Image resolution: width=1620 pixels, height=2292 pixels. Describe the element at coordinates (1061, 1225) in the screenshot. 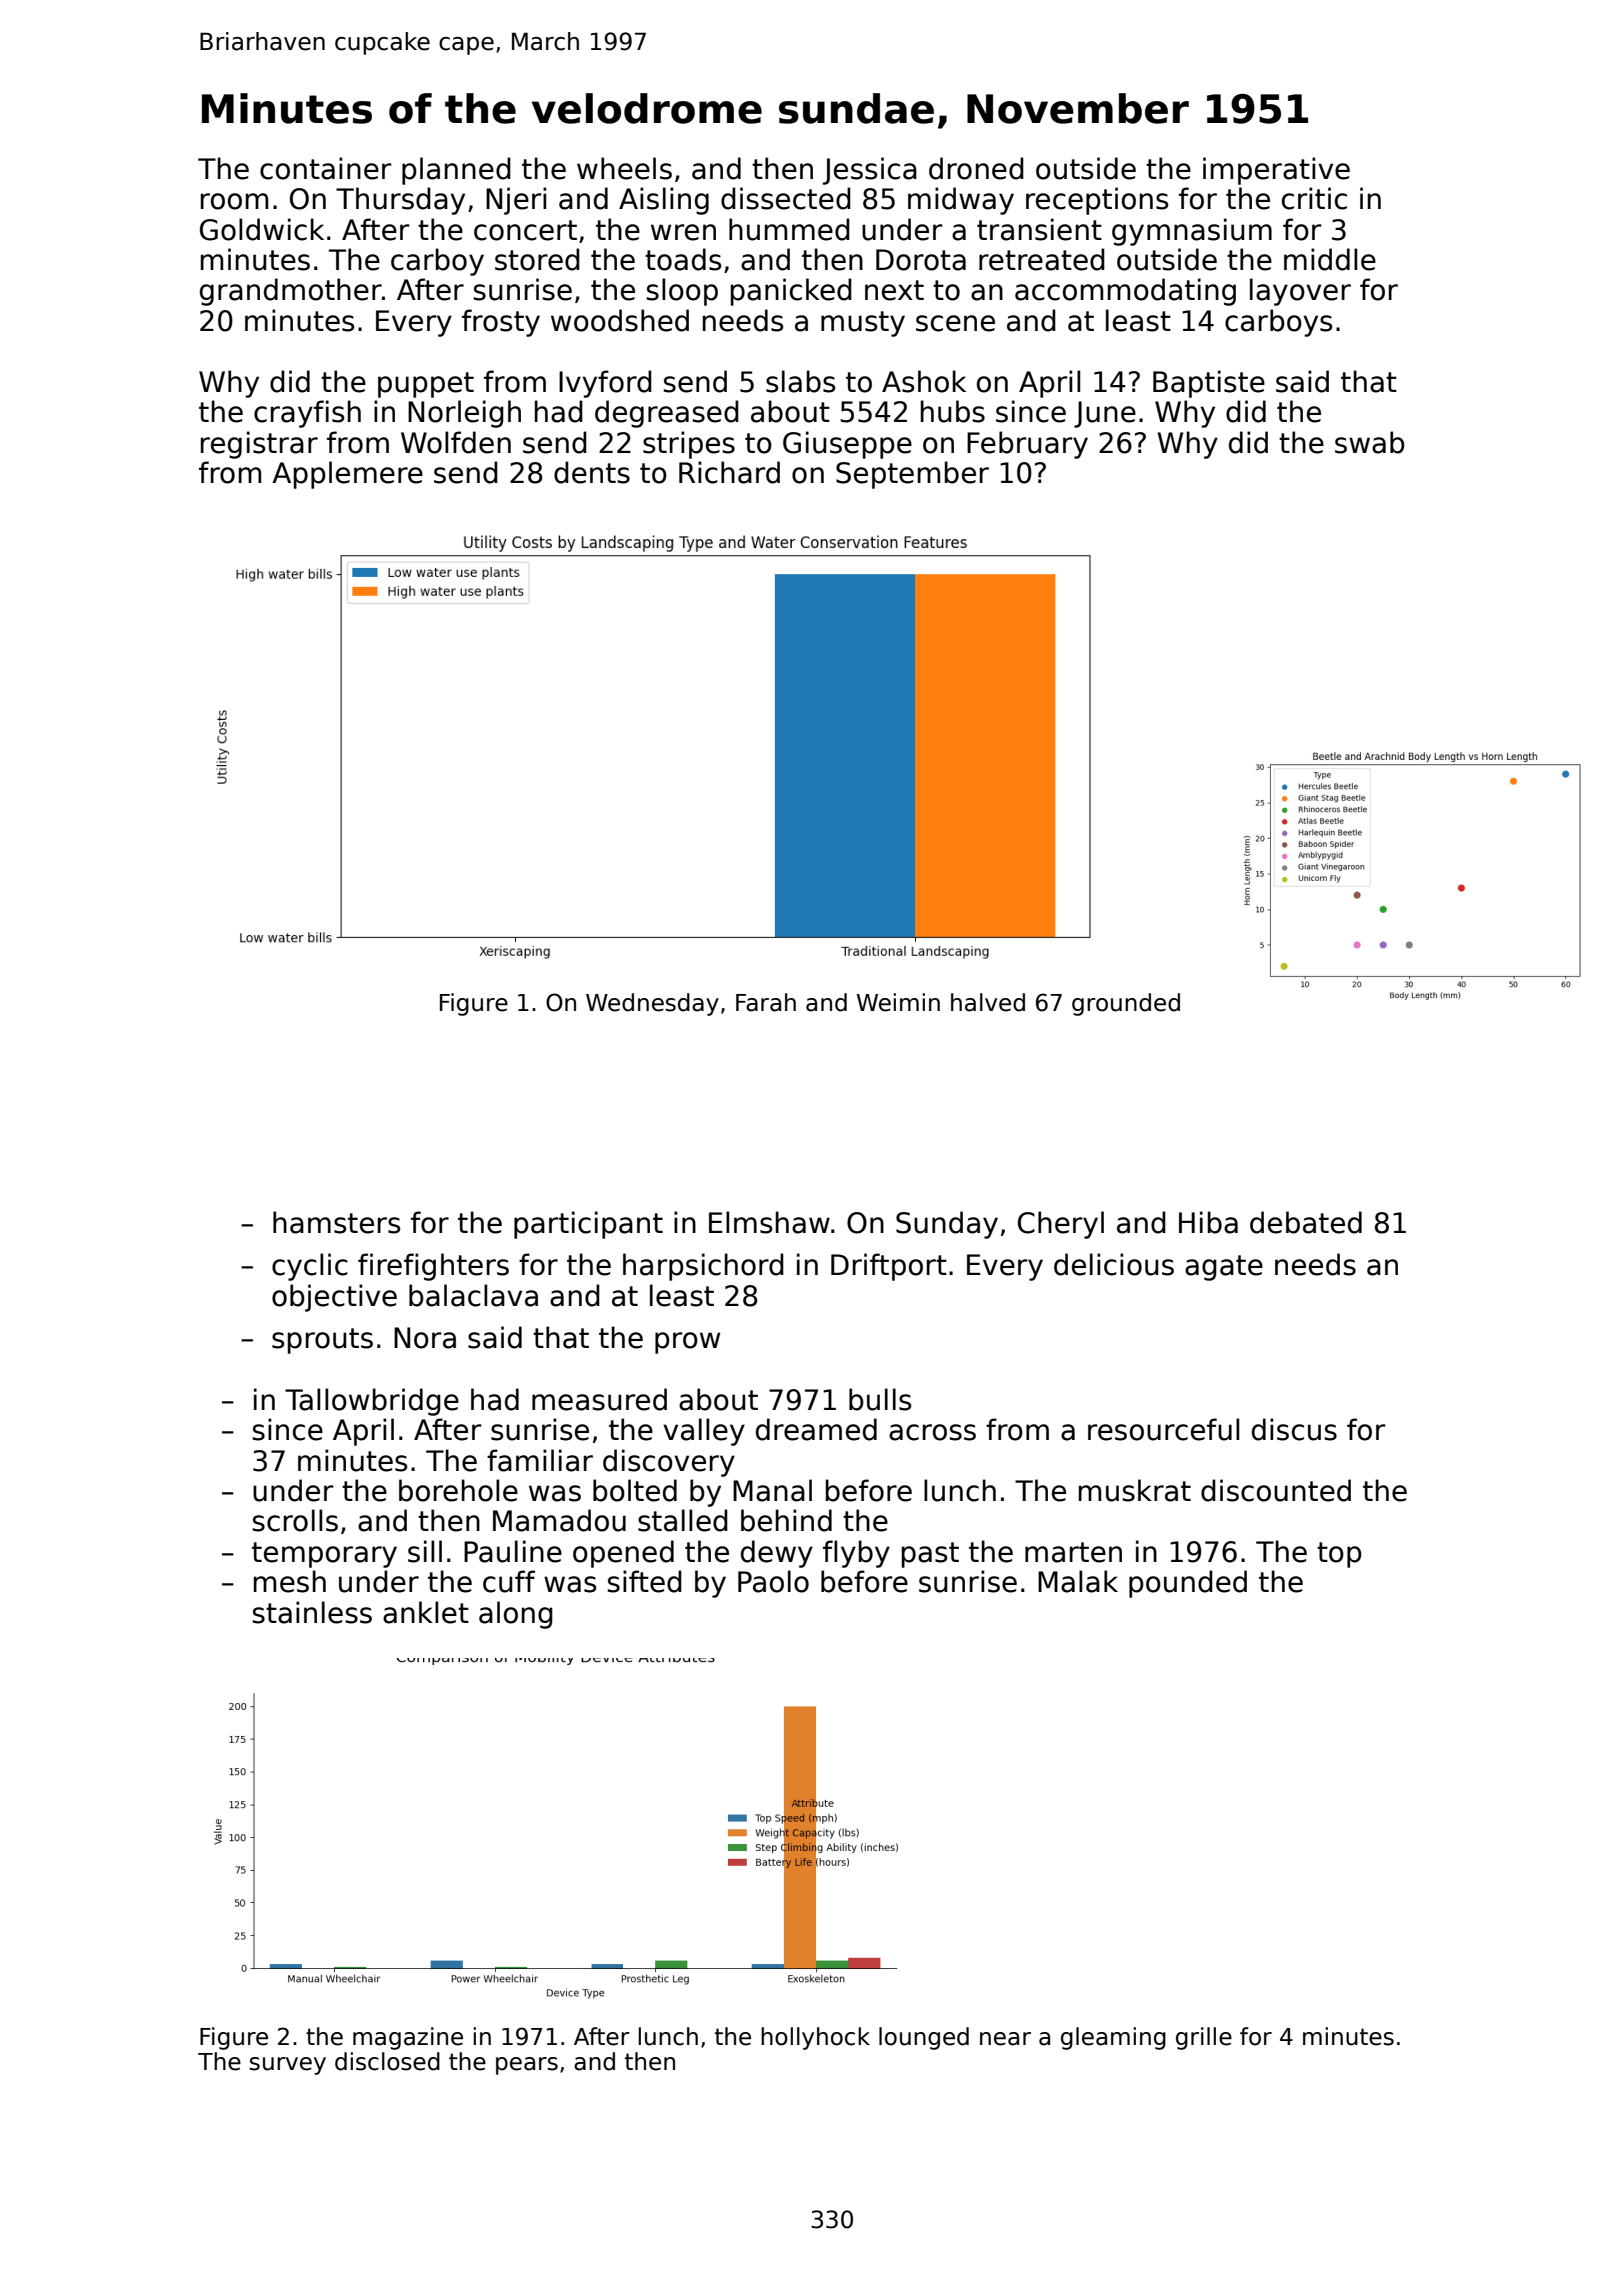

I see `Cheryl` at that location.
